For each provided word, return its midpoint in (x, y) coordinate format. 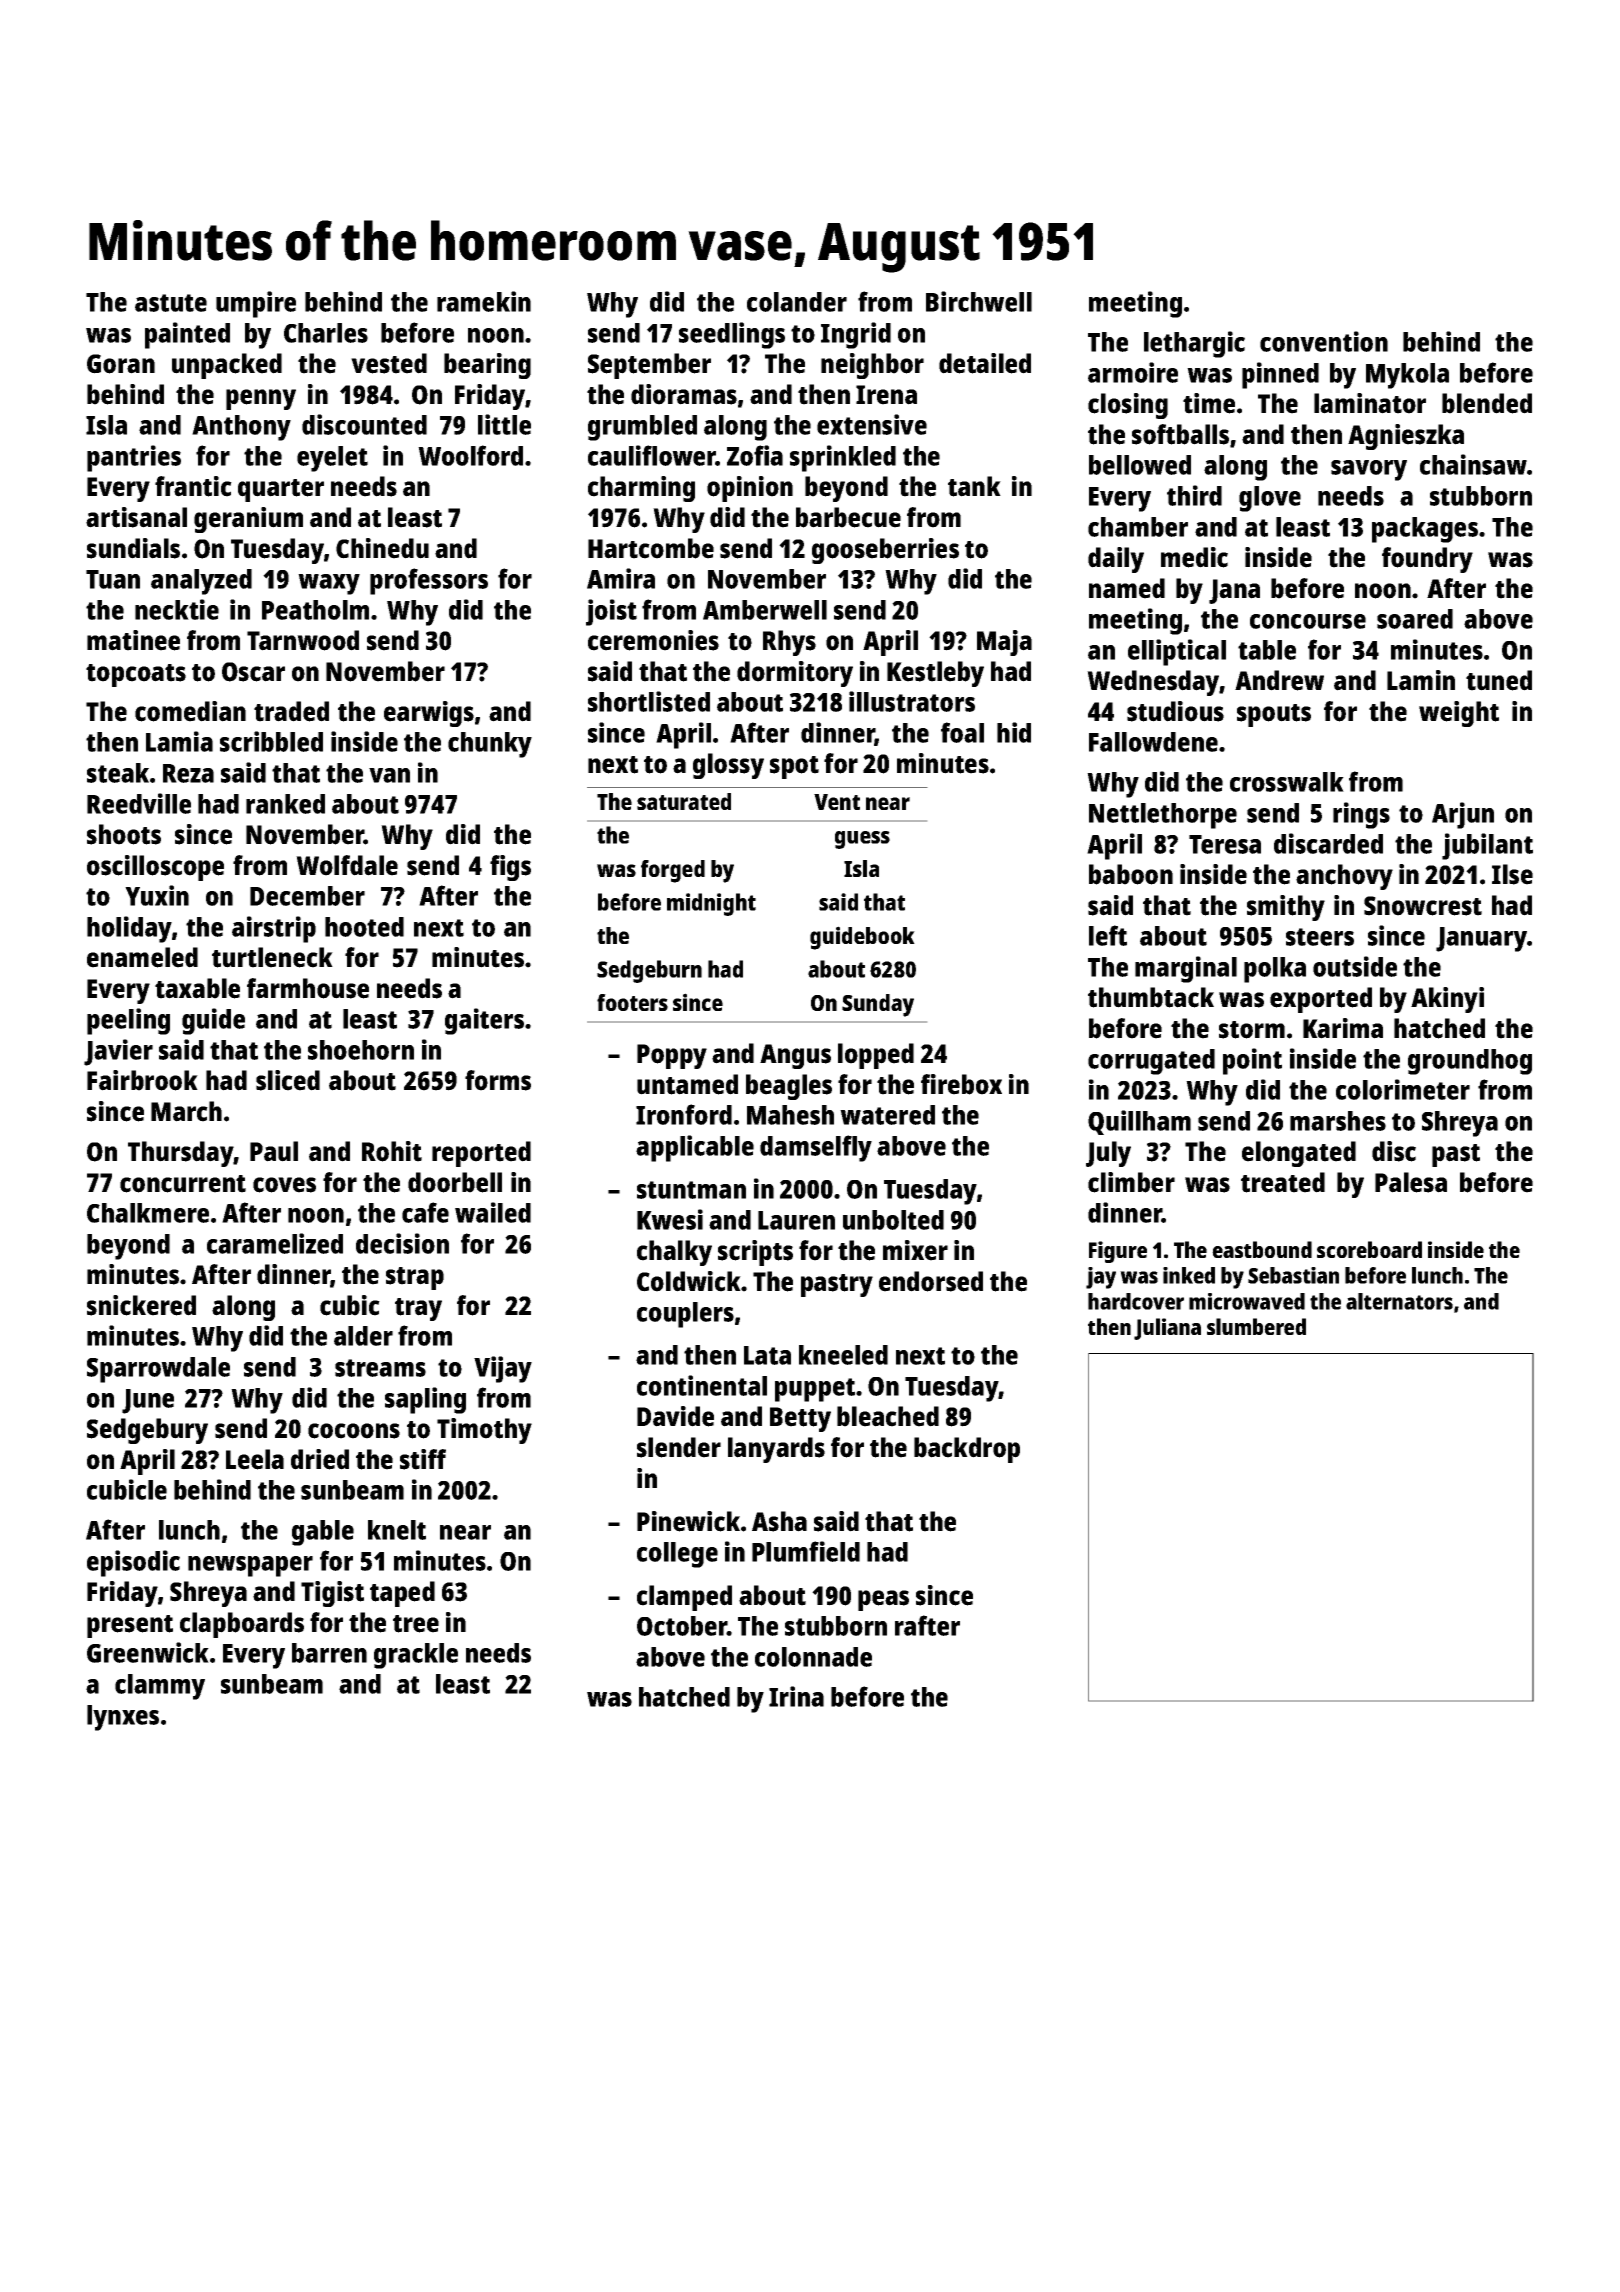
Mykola (1407, 376)
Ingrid (856, 335)
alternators (1399, 1301)
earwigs (429, 714)
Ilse (1512, 874)
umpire (256, 304)
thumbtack (1151, 997)
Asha (779, 1521)
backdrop (967, 1450)
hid (1014, 732)
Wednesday (1153, 683)
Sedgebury (147, 1431)
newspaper (250, 1566)
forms (498, 1080)
